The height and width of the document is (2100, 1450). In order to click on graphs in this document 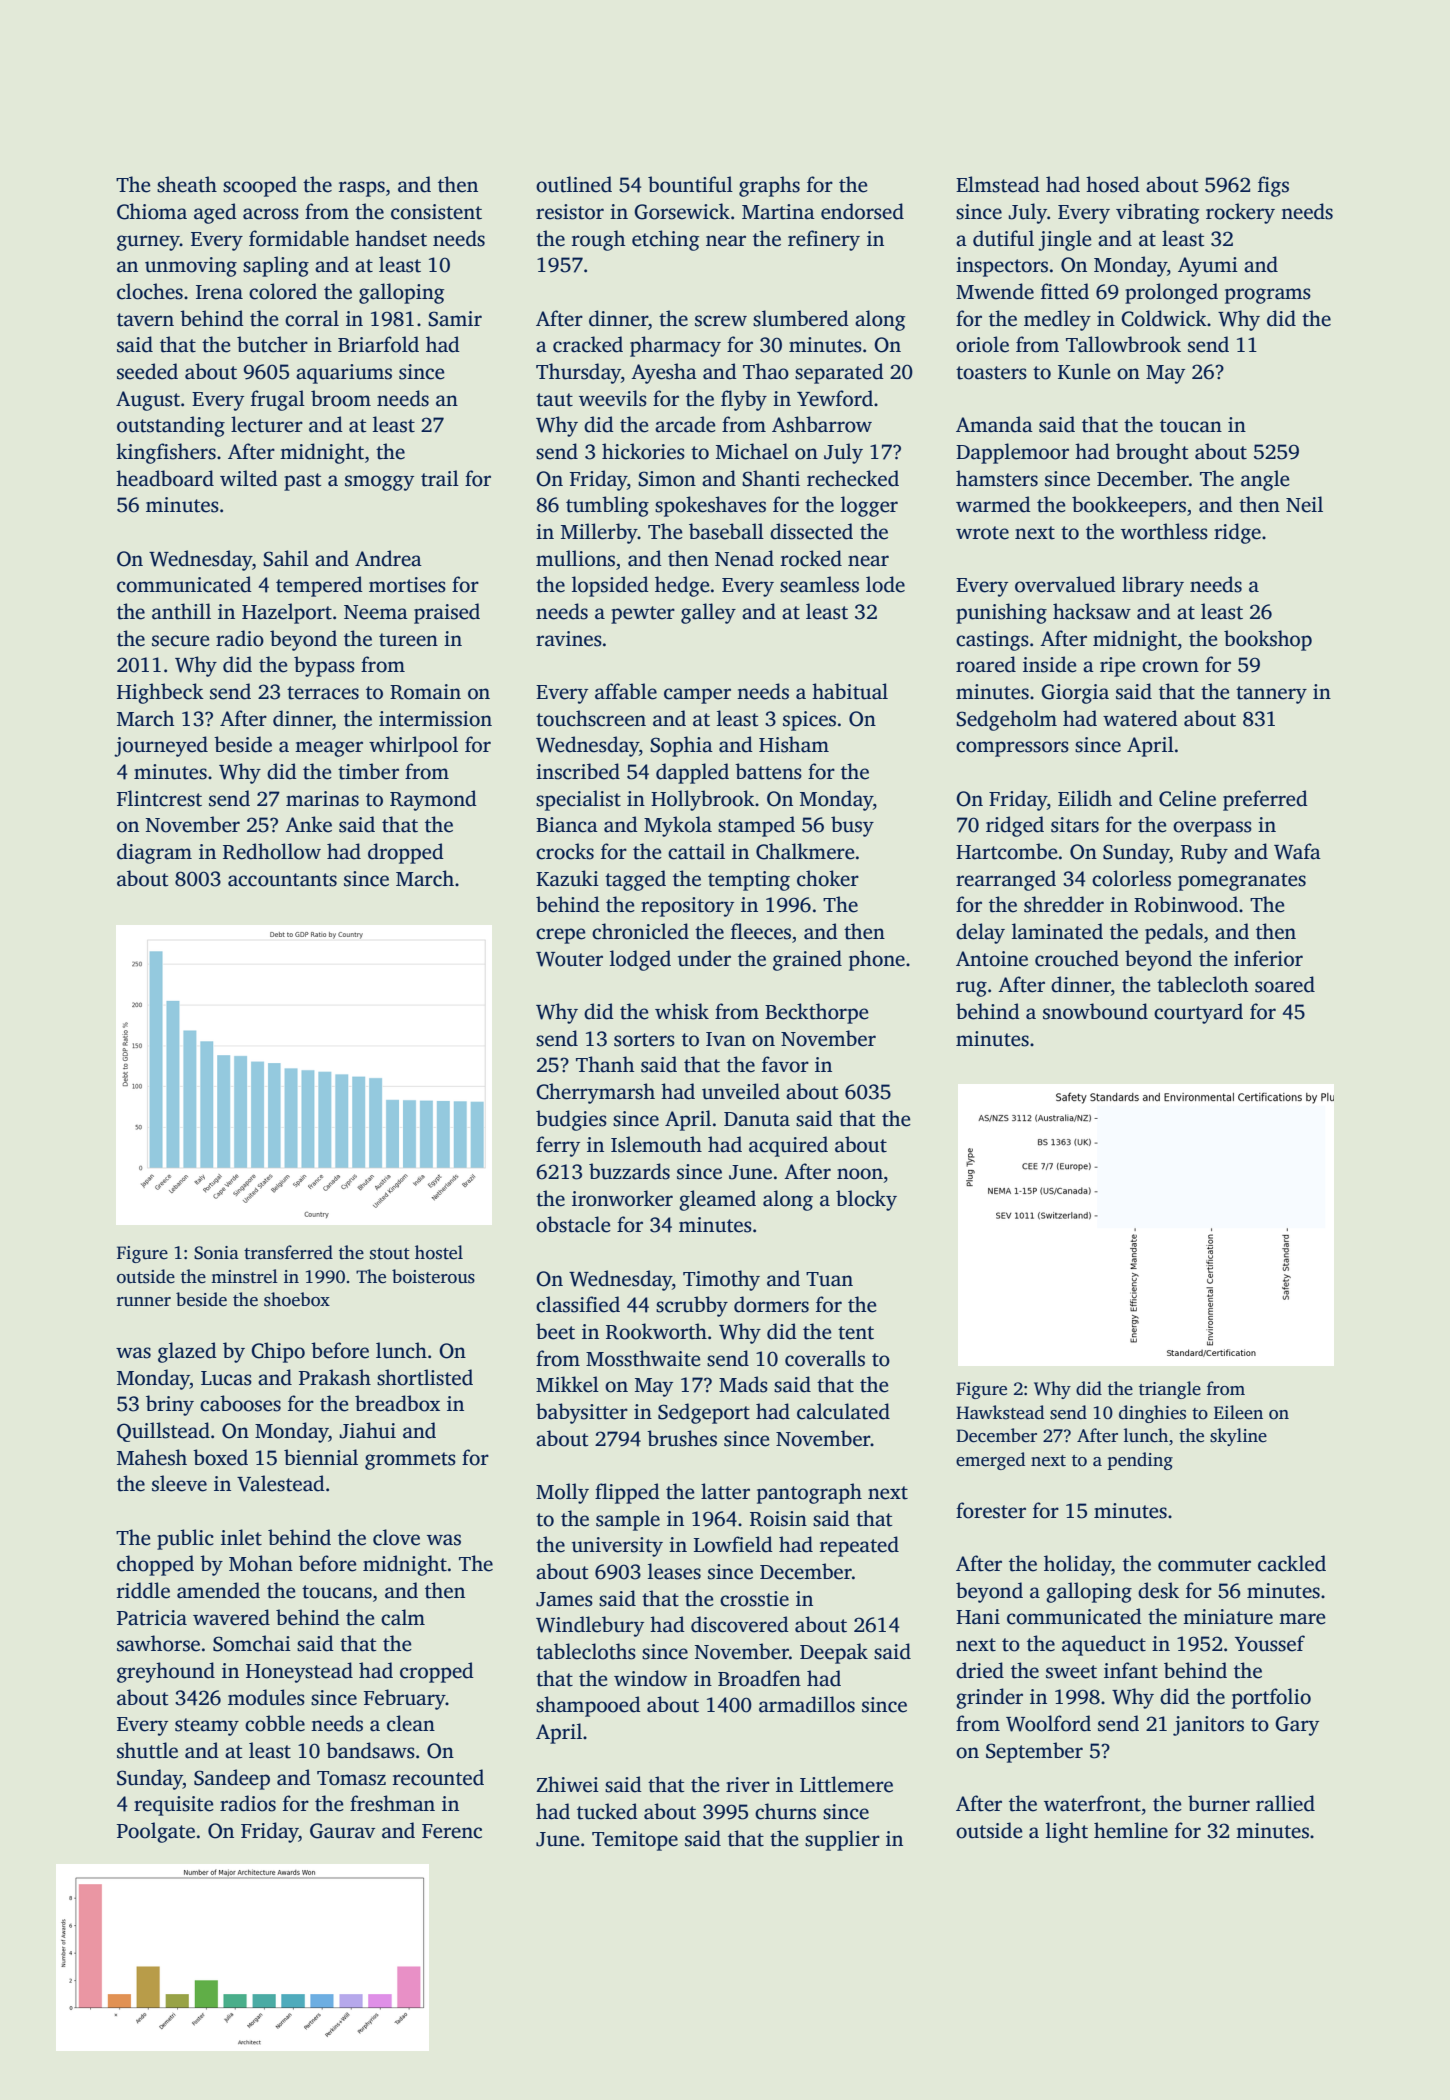, I will do `click(769, 186)`.
